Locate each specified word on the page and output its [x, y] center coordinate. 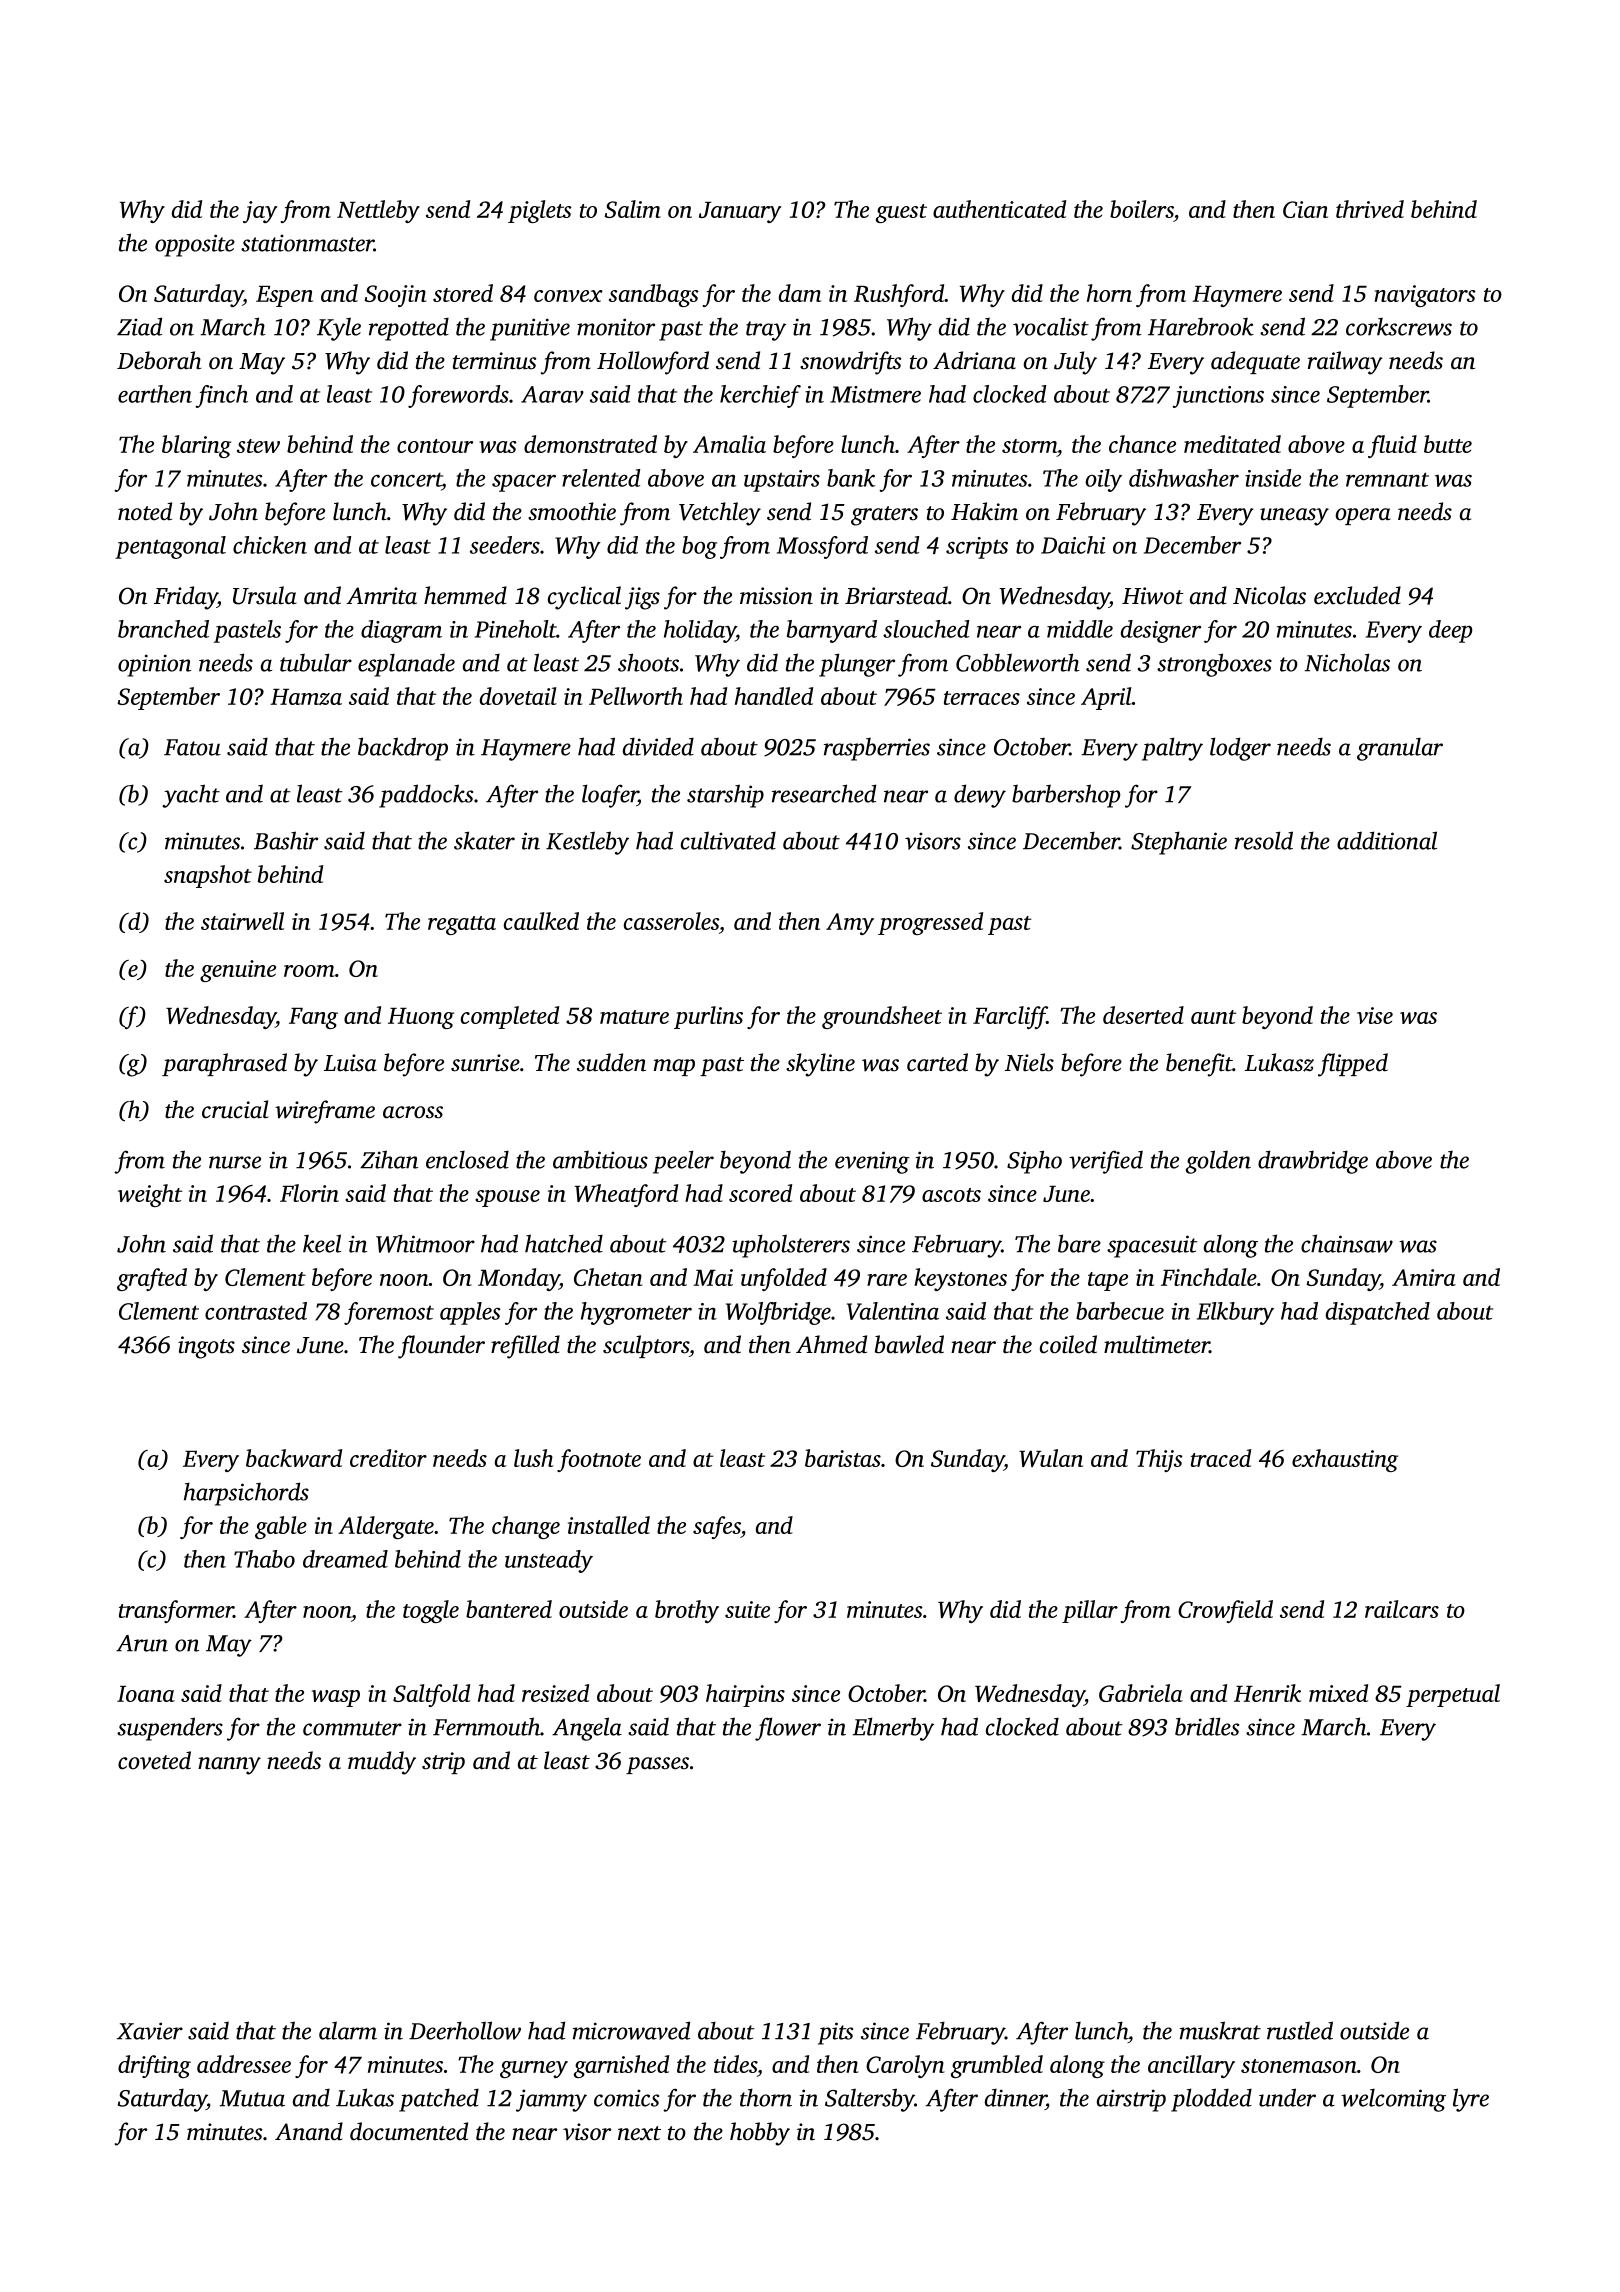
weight [150, 1195]
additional [1387, 840]
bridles [1207, 1726]
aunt [1213, 1017]
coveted [154, 1760]
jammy [551, 2100]
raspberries [877, 749]
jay [260, 212]
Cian [1305, 209]
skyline [820, 1065]
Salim [632, 209]
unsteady [549, 1561]
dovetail [518, 696]
